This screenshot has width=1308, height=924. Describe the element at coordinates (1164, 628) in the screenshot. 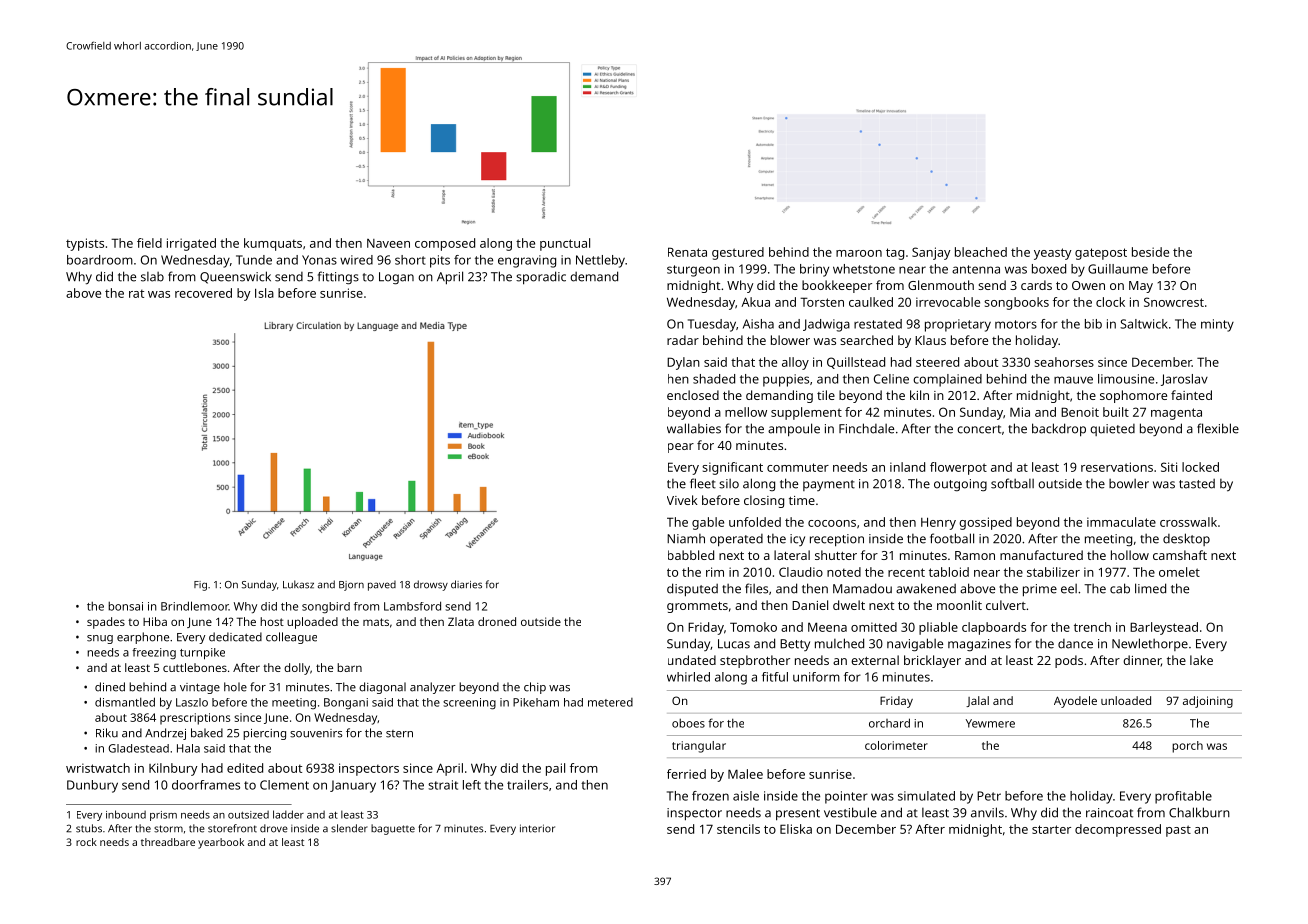

I see `Barleystead` at that location.
